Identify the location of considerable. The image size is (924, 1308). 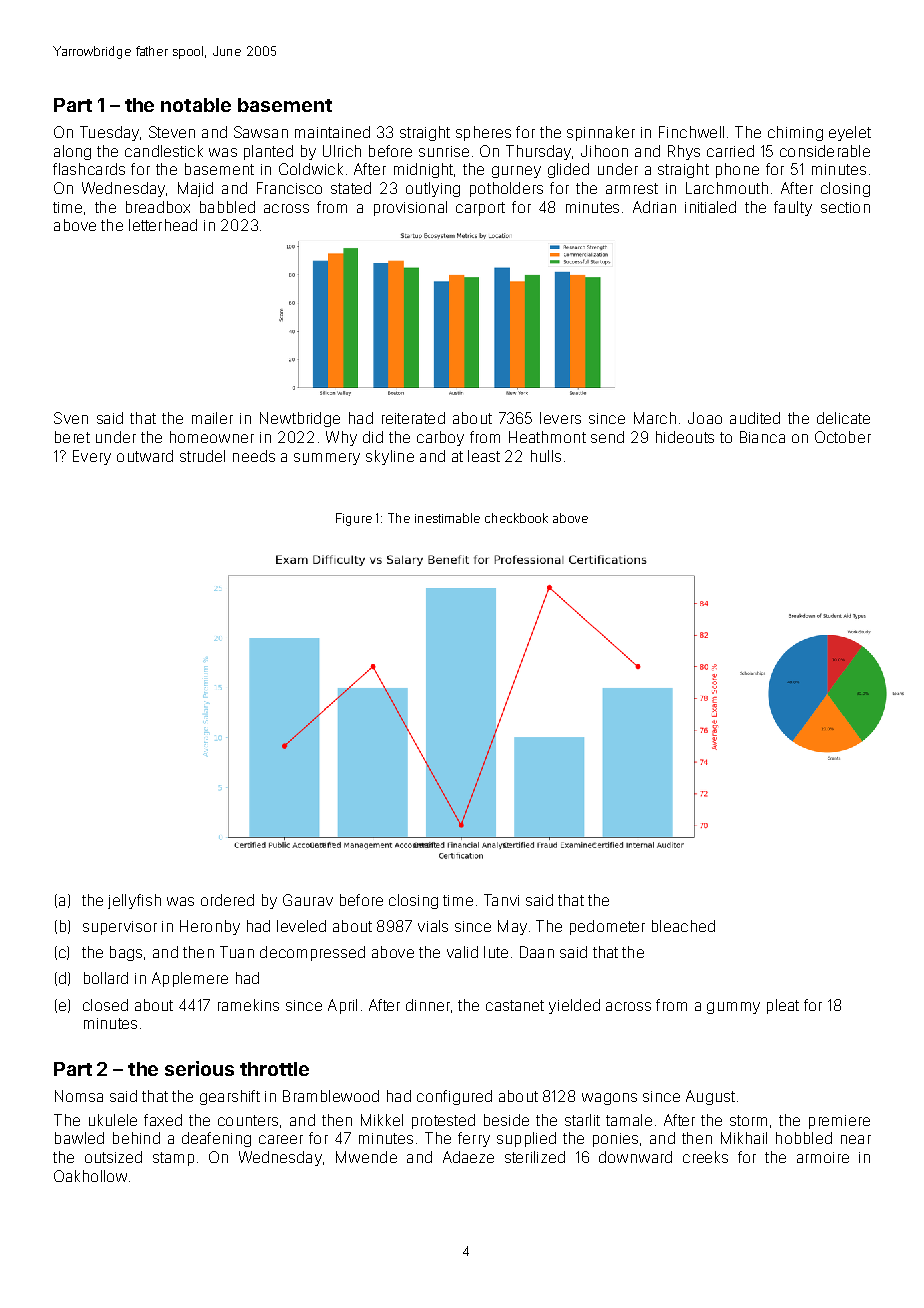
(825, 151).
